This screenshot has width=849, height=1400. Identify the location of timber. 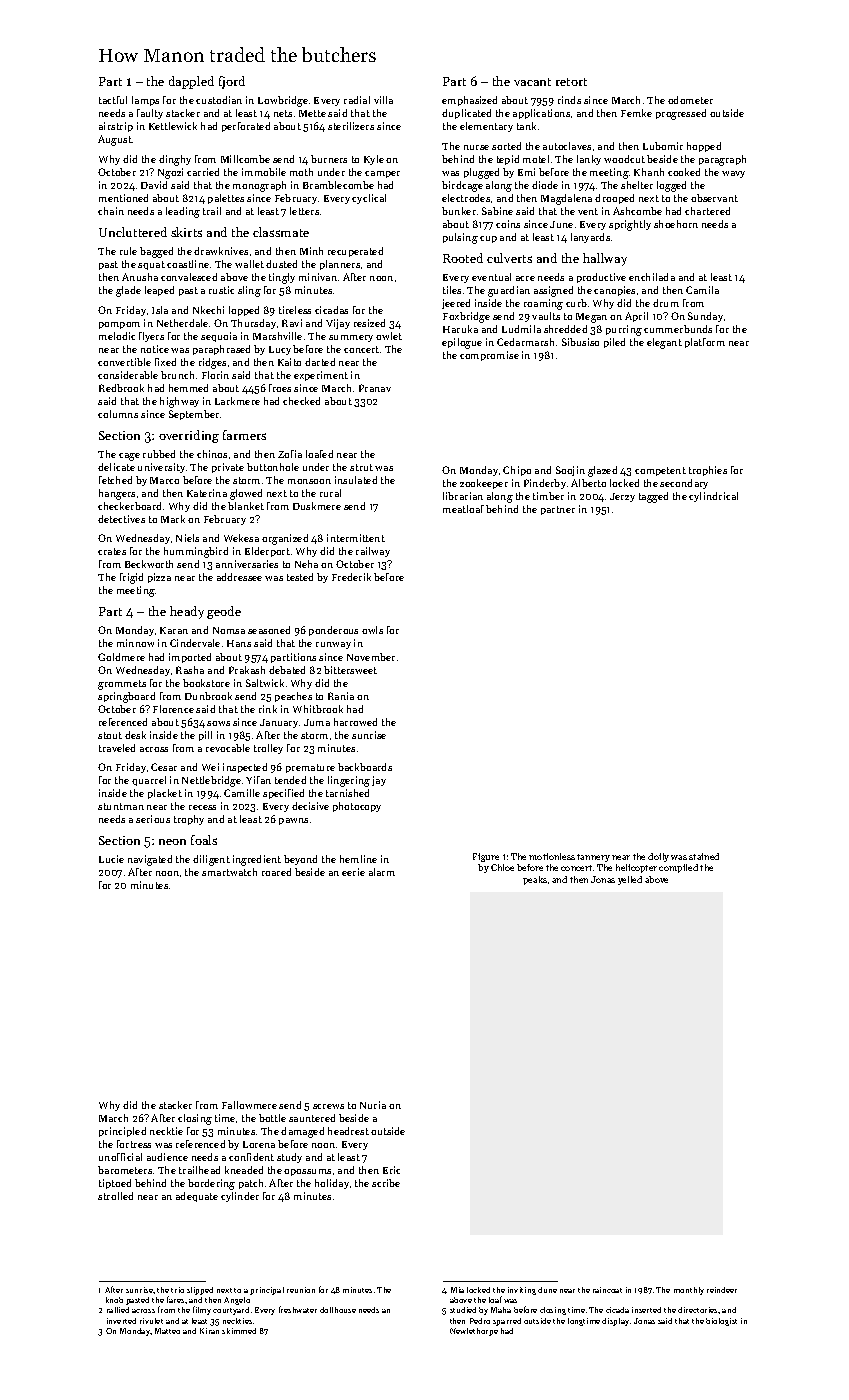
(548, 496).
